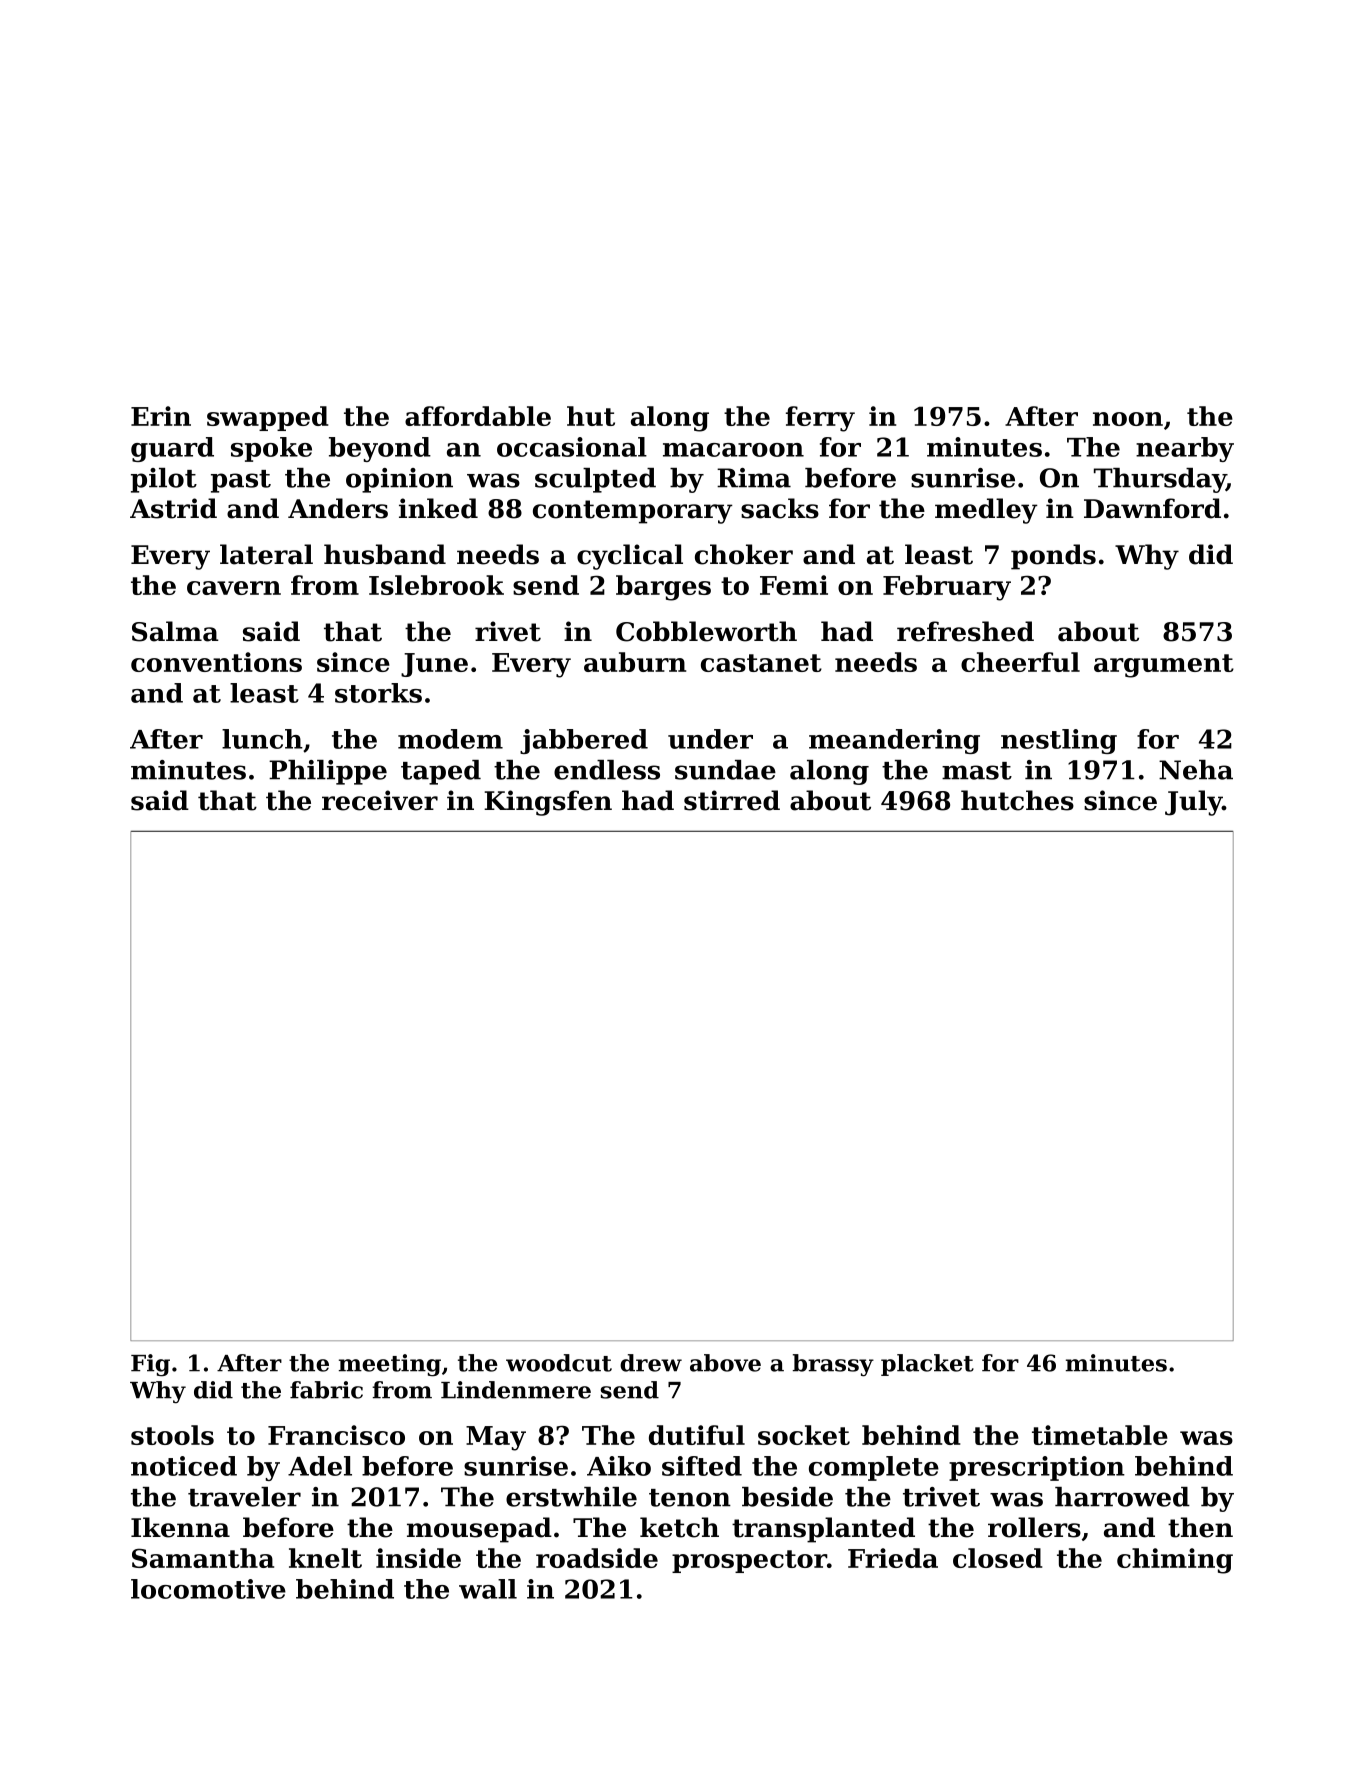 This image has width=1364, height=1765. I want to click on knelt, so click(325, 1558).
